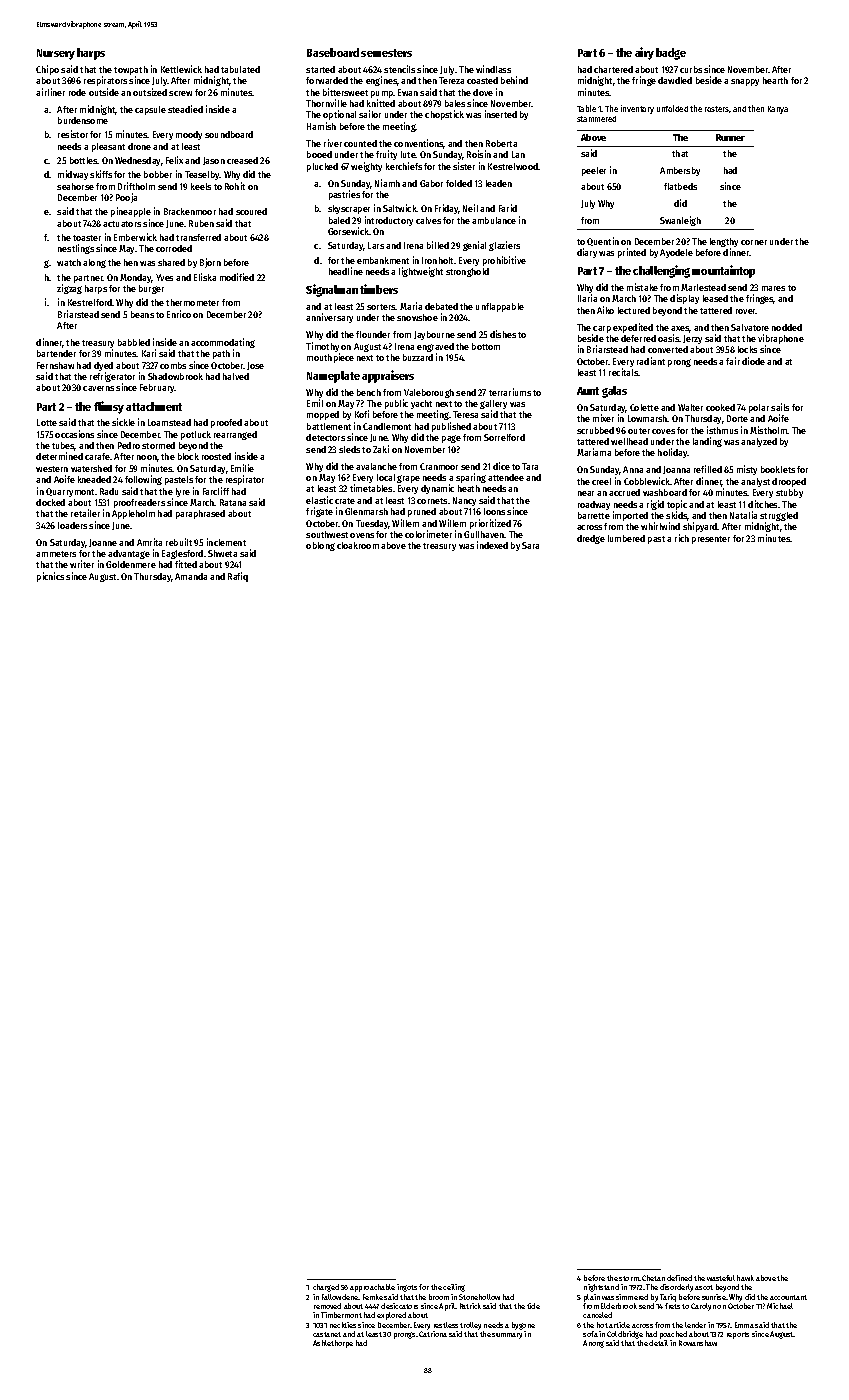 Image resolution: width=849 pixels, height=1400 pixels. I want to click on ovens, so click(362, 535).
